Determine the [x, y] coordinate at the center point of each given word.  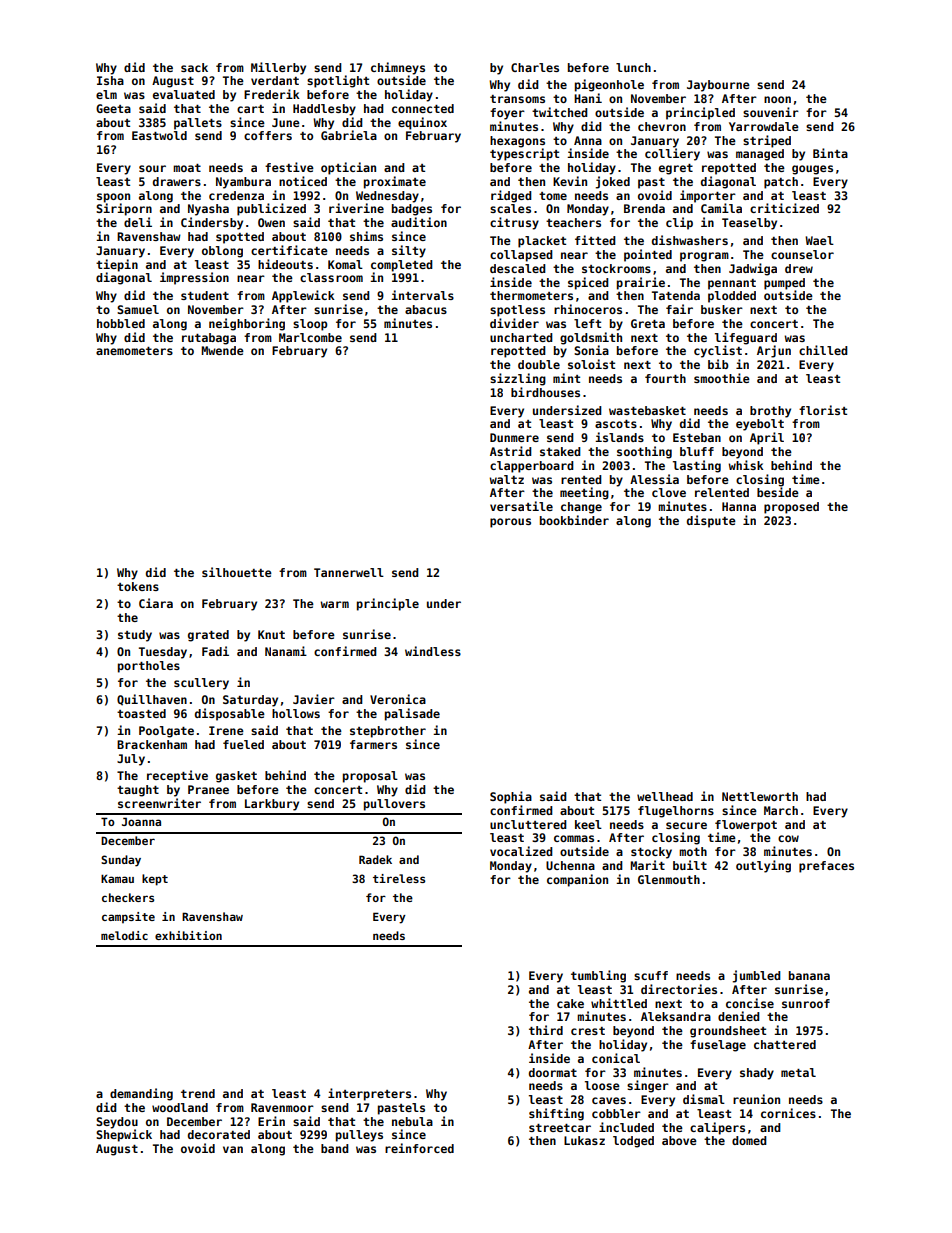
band [335, 1148]
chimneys [398, 68]
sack [194, 67]
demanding [141, 1094]
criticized [784, 208]
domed [749, 1140]
